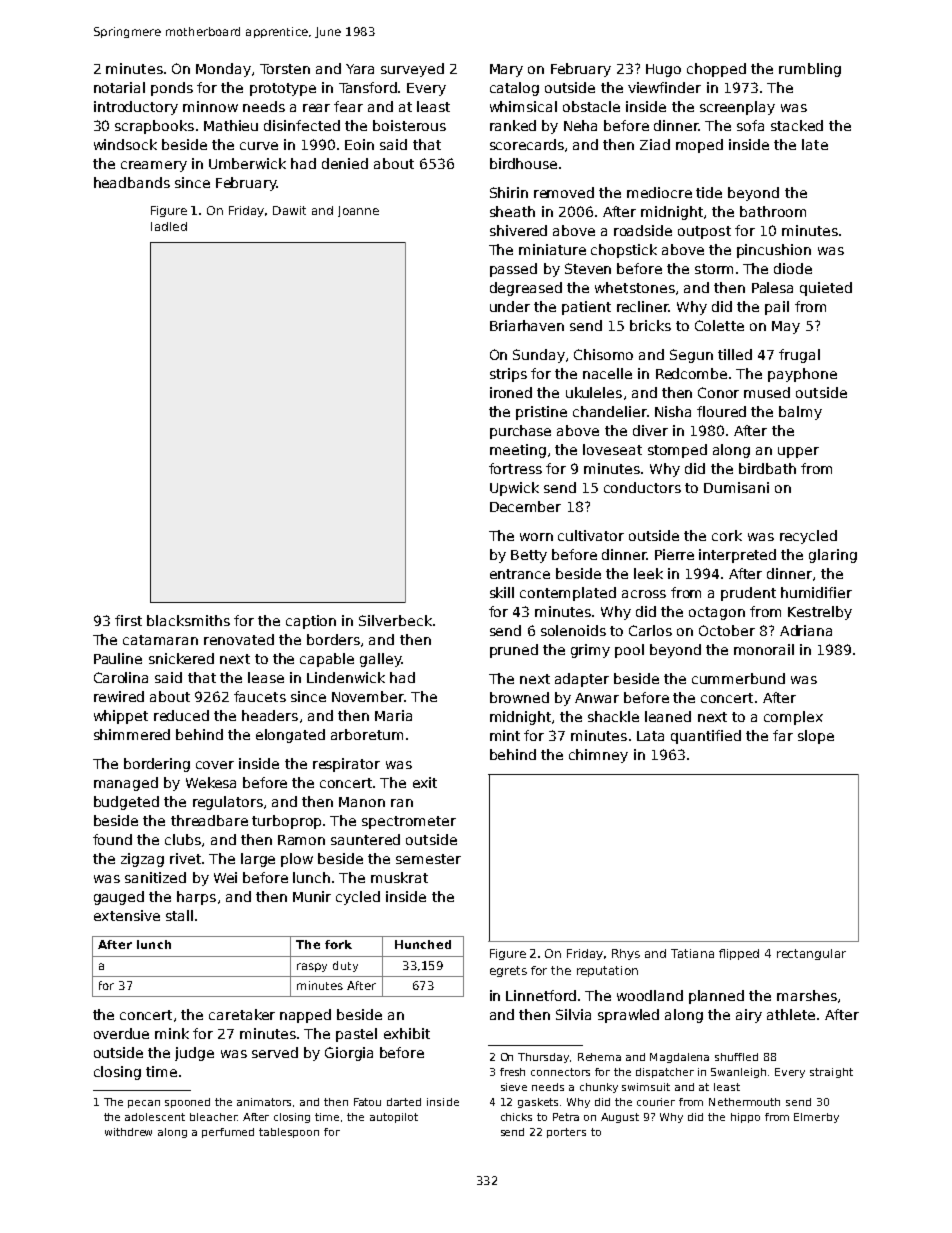 This screenshot has width=952, height=1233. What do you see at coordinates (566, 1133) in the screenshot?
I see `porters` at bounding box center [566, 1133].
